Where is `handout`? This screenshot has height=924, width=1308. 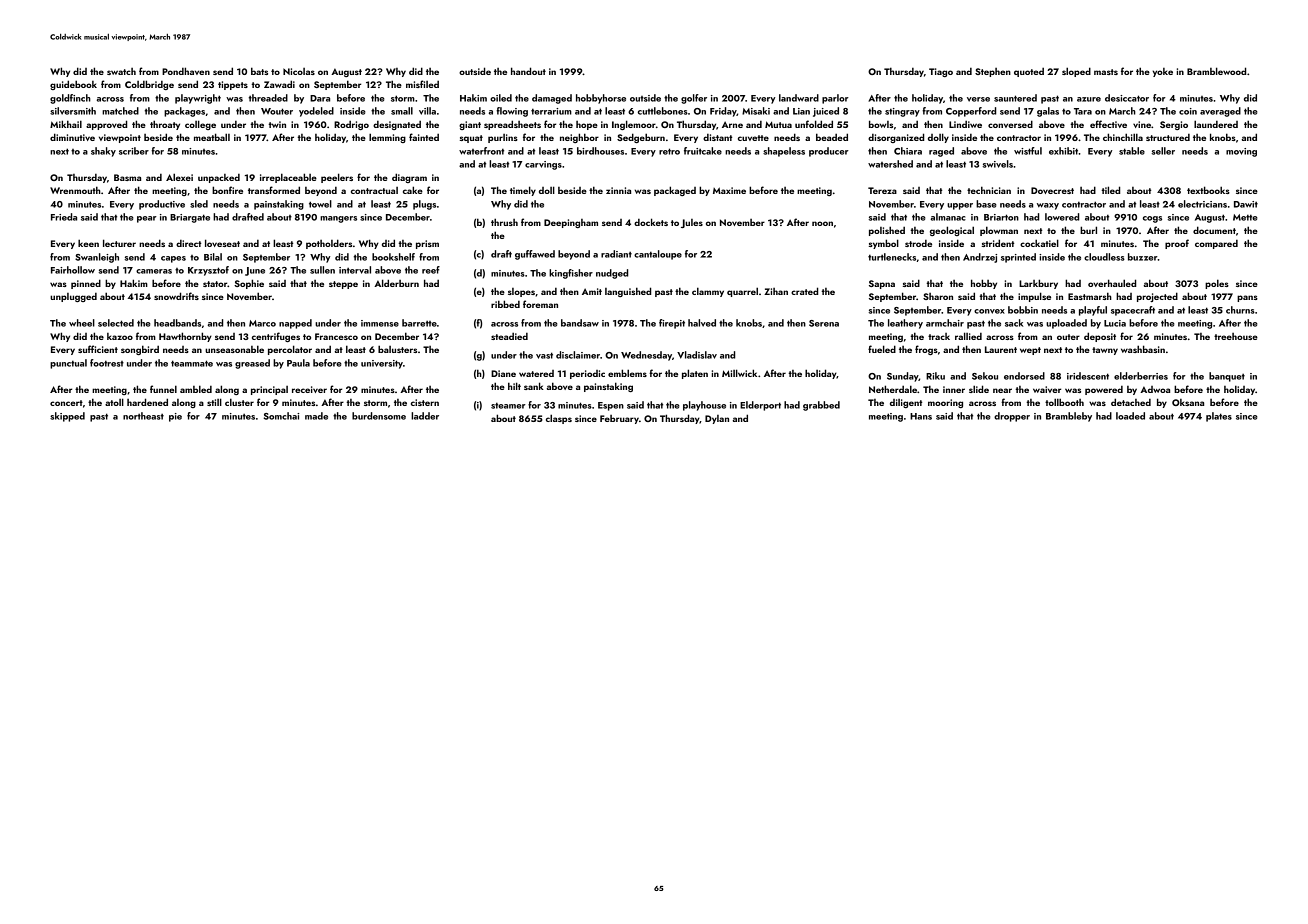 handout is located at coordinates (528, 71).
